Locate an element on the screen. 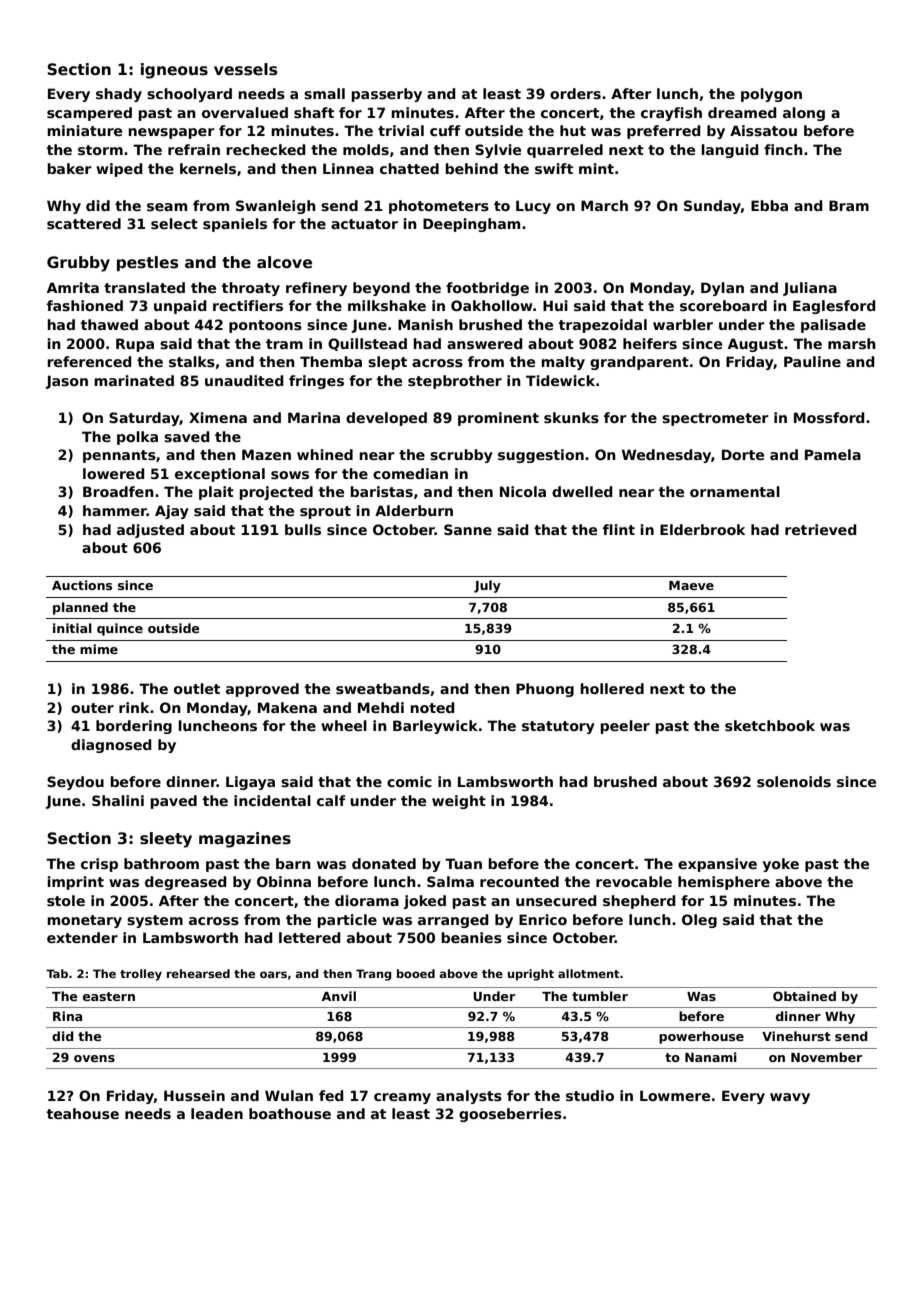 This screenshot has width=924, height=1308. booed is located at coordinates (416, 973).
